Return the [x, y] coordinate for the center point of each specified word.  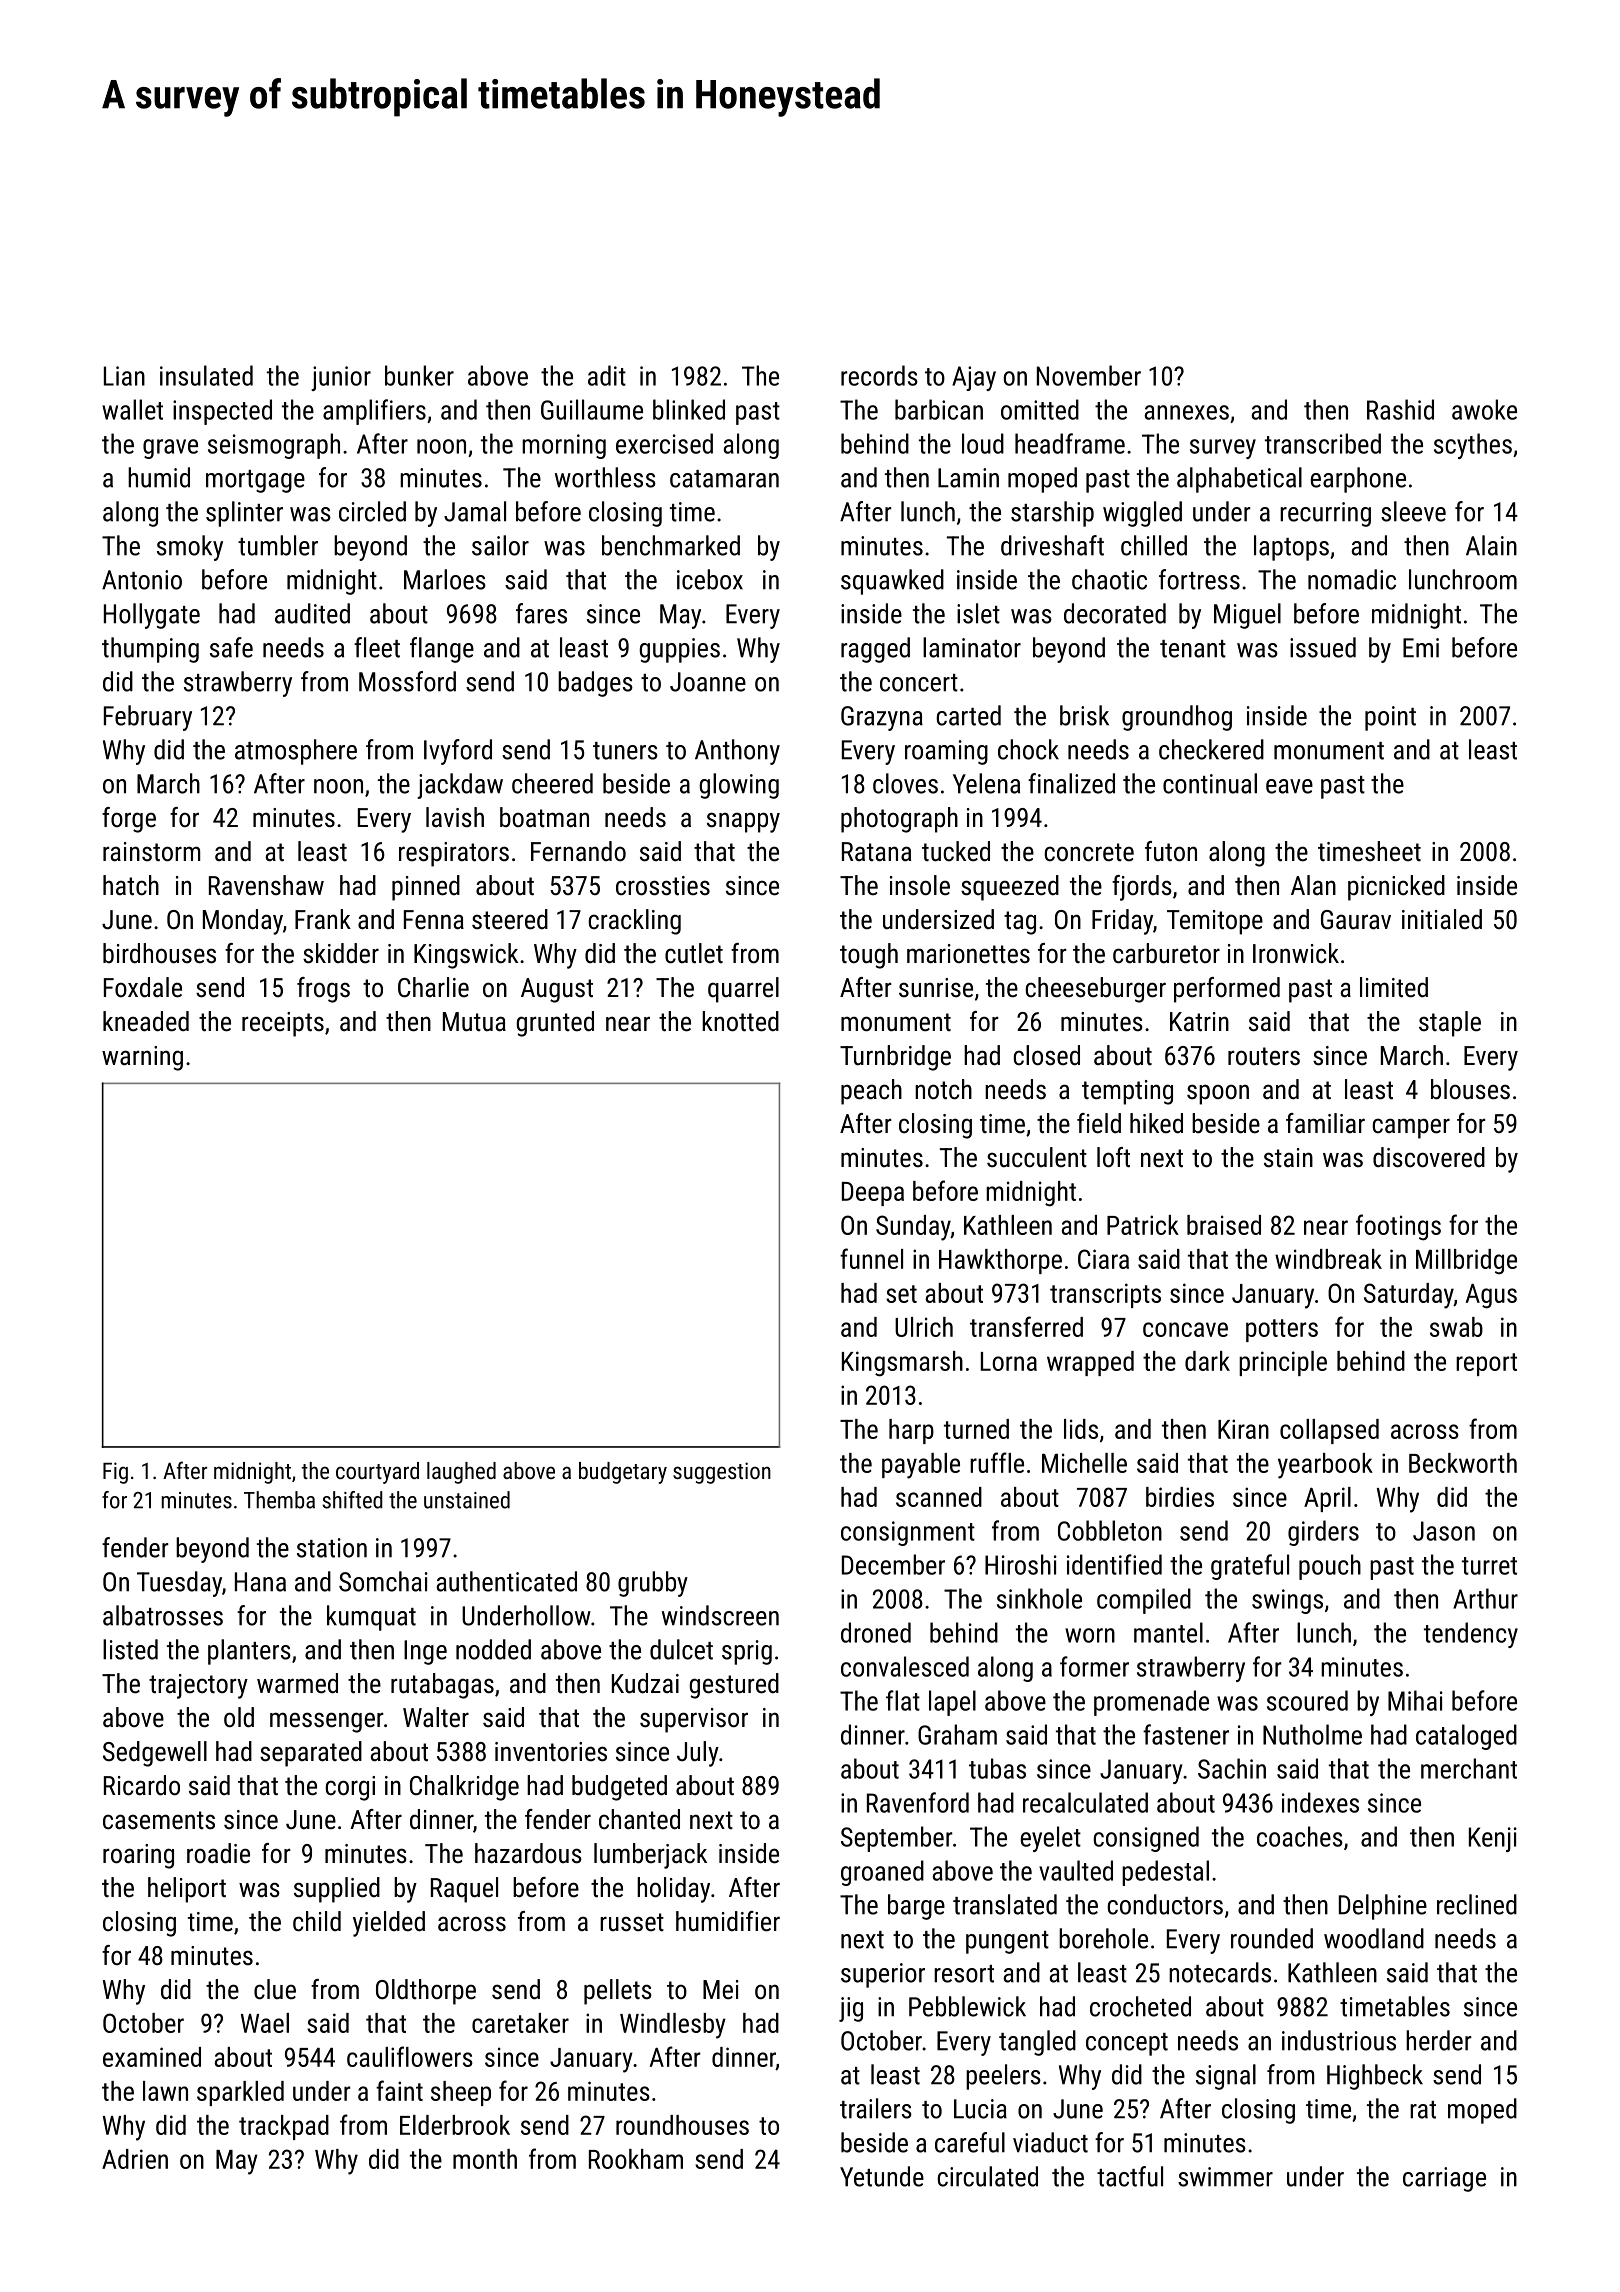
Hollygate [152, 616]
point [1390, 718]
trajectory [198, 1686]
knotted [740, 1021]
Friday [1122, 922]
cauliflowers [410, 2056]
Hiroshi [1021, 1564]
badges [595, 684]
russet [632, 1922]
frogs [323, 990]
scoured [1307, 1700]
